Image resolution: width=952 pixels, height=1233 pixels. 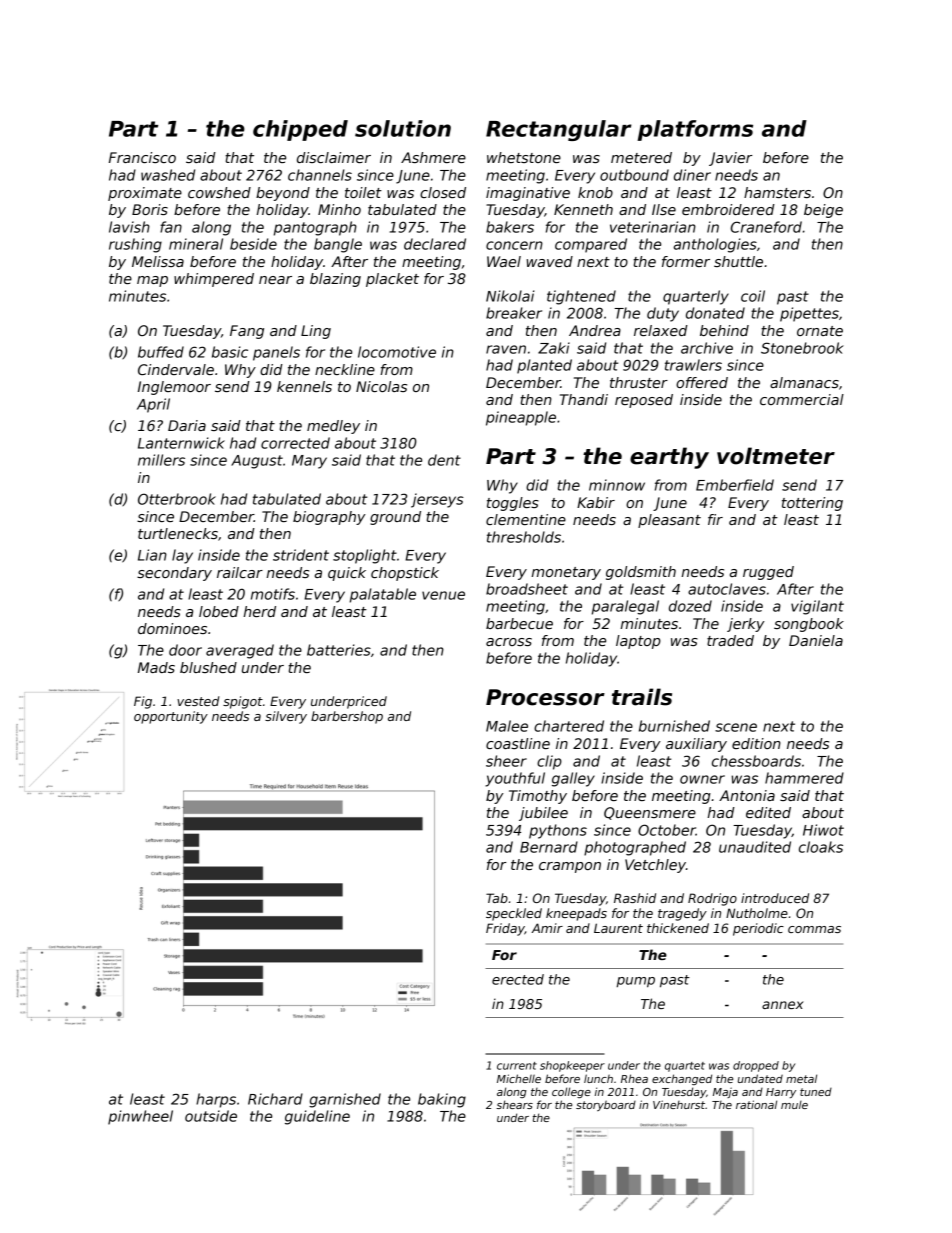 What do you see at coordinates (747, 795) in the screenshot?
I see `Antonia` at bounding box center [747, 795].
